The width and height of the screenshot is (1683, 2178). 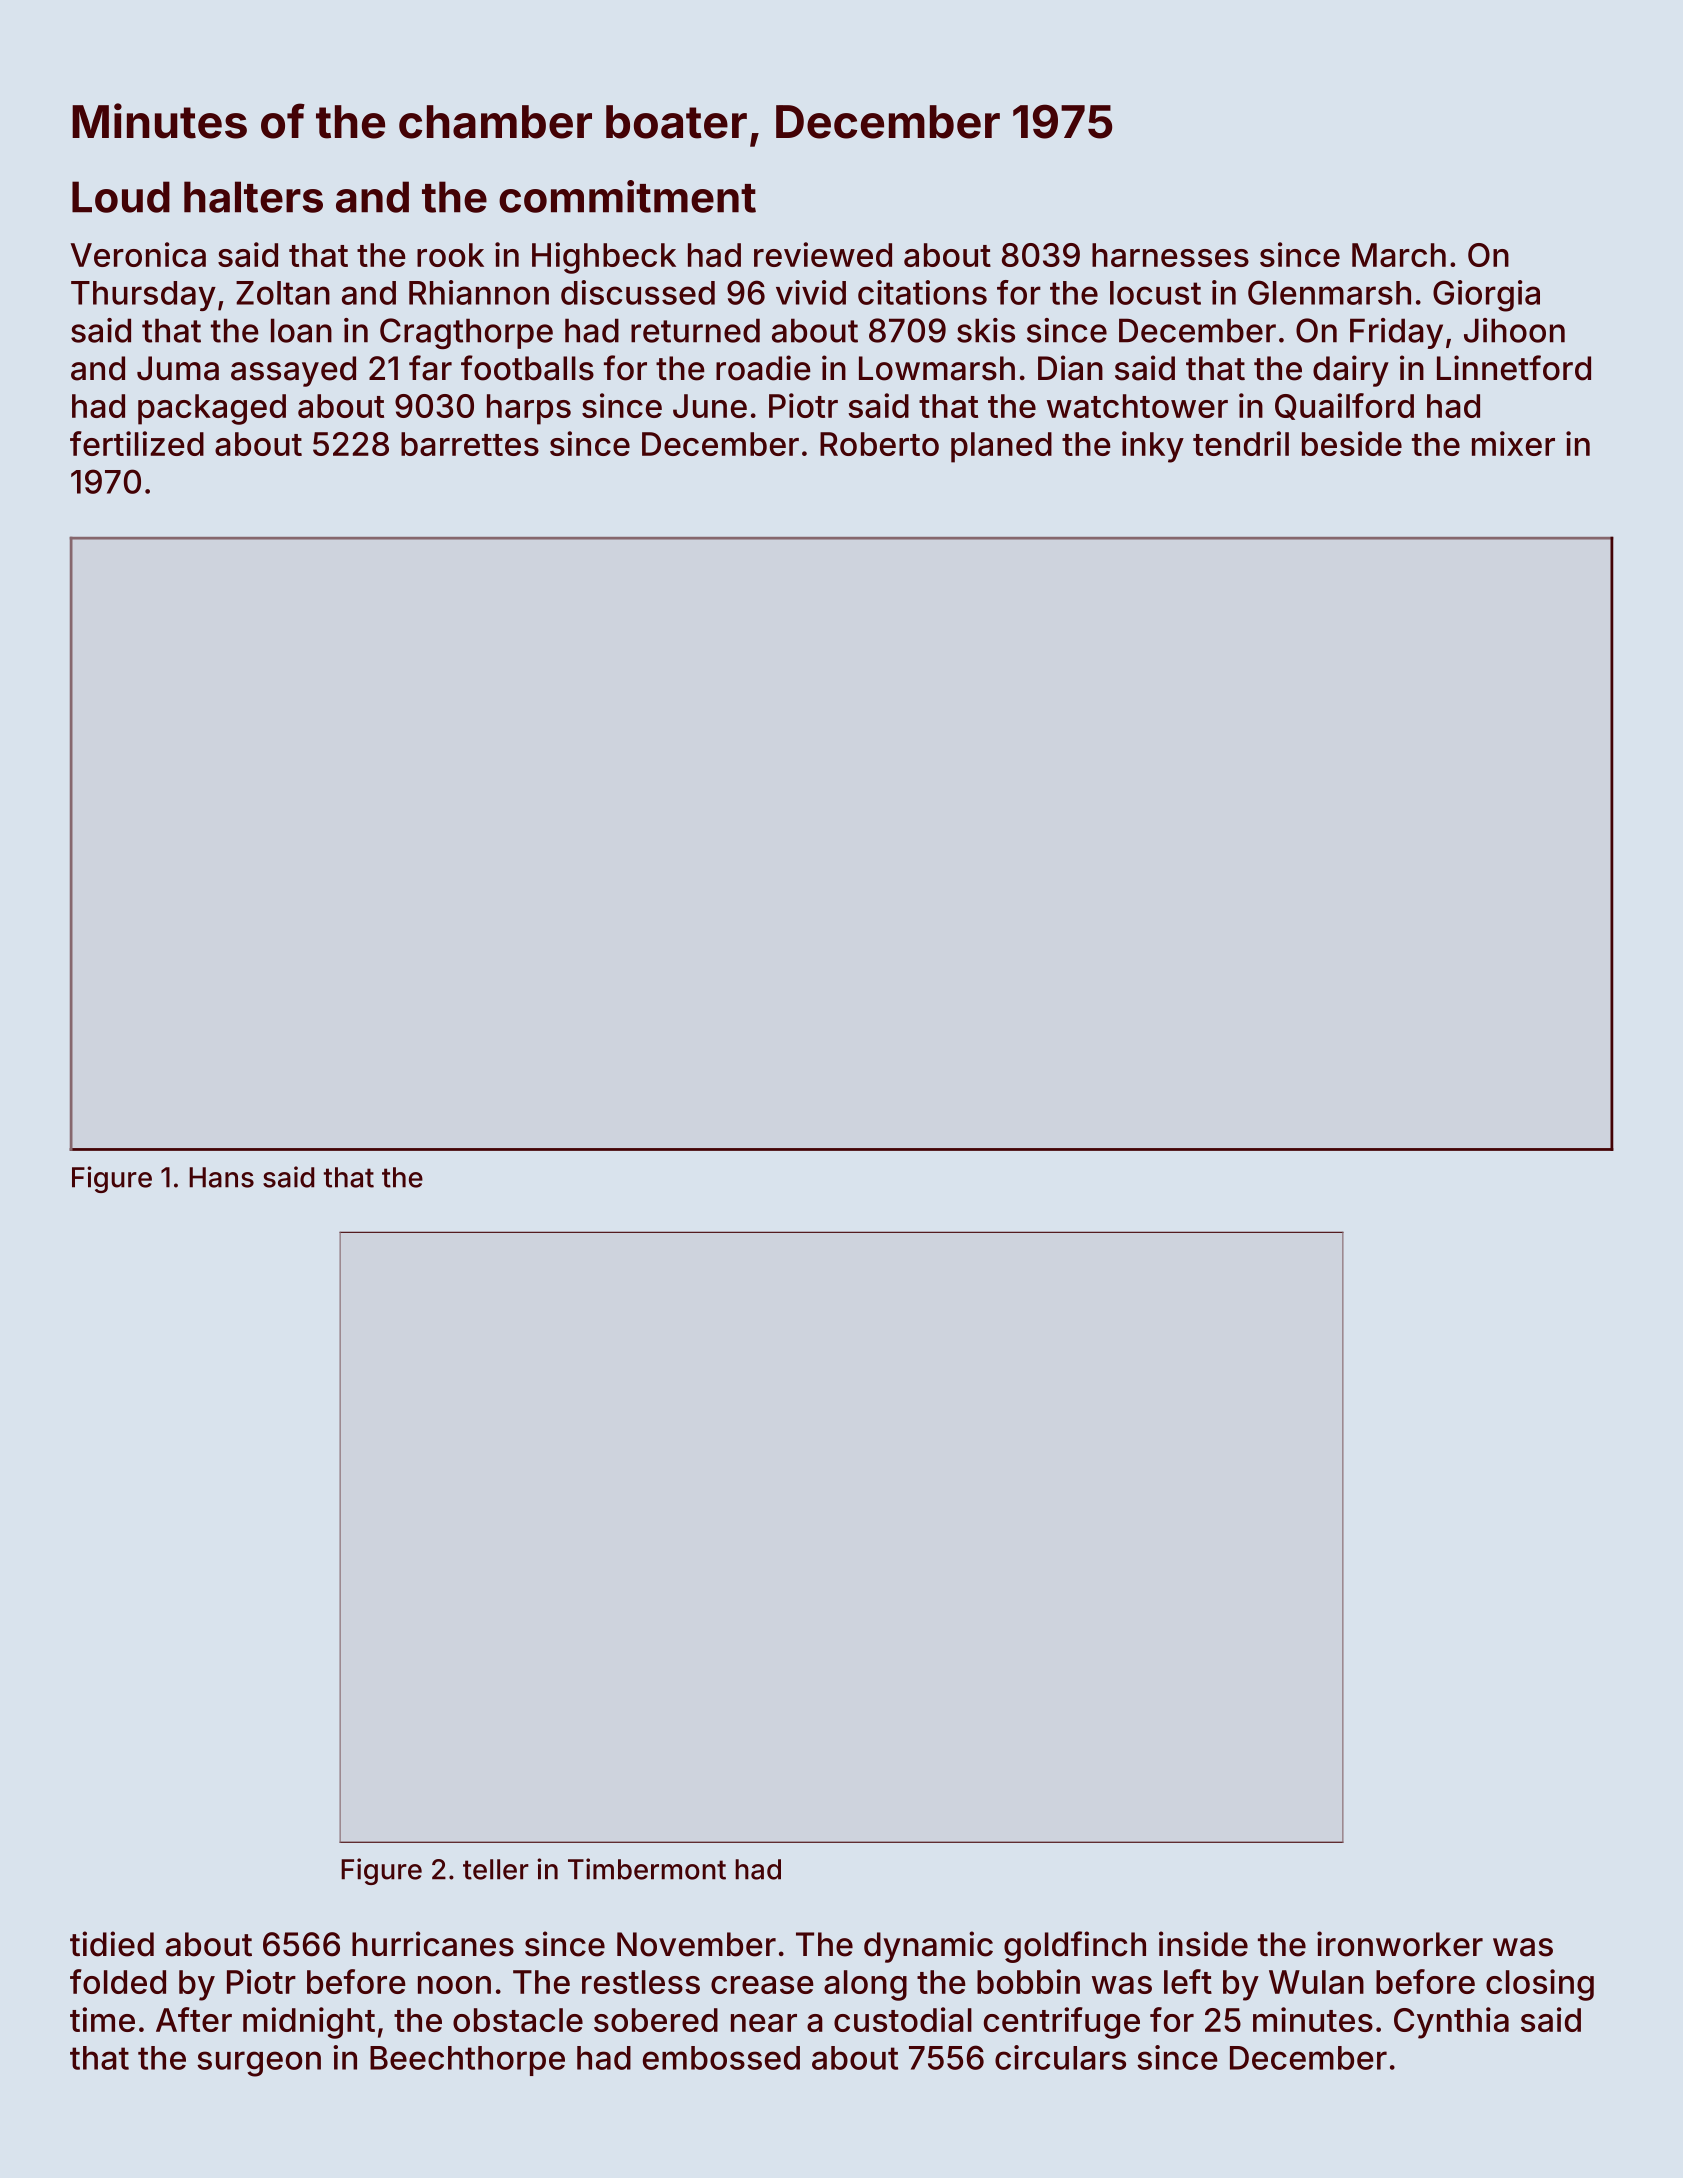 I want to click on ironworker, so click(x=1400, y=1944).
